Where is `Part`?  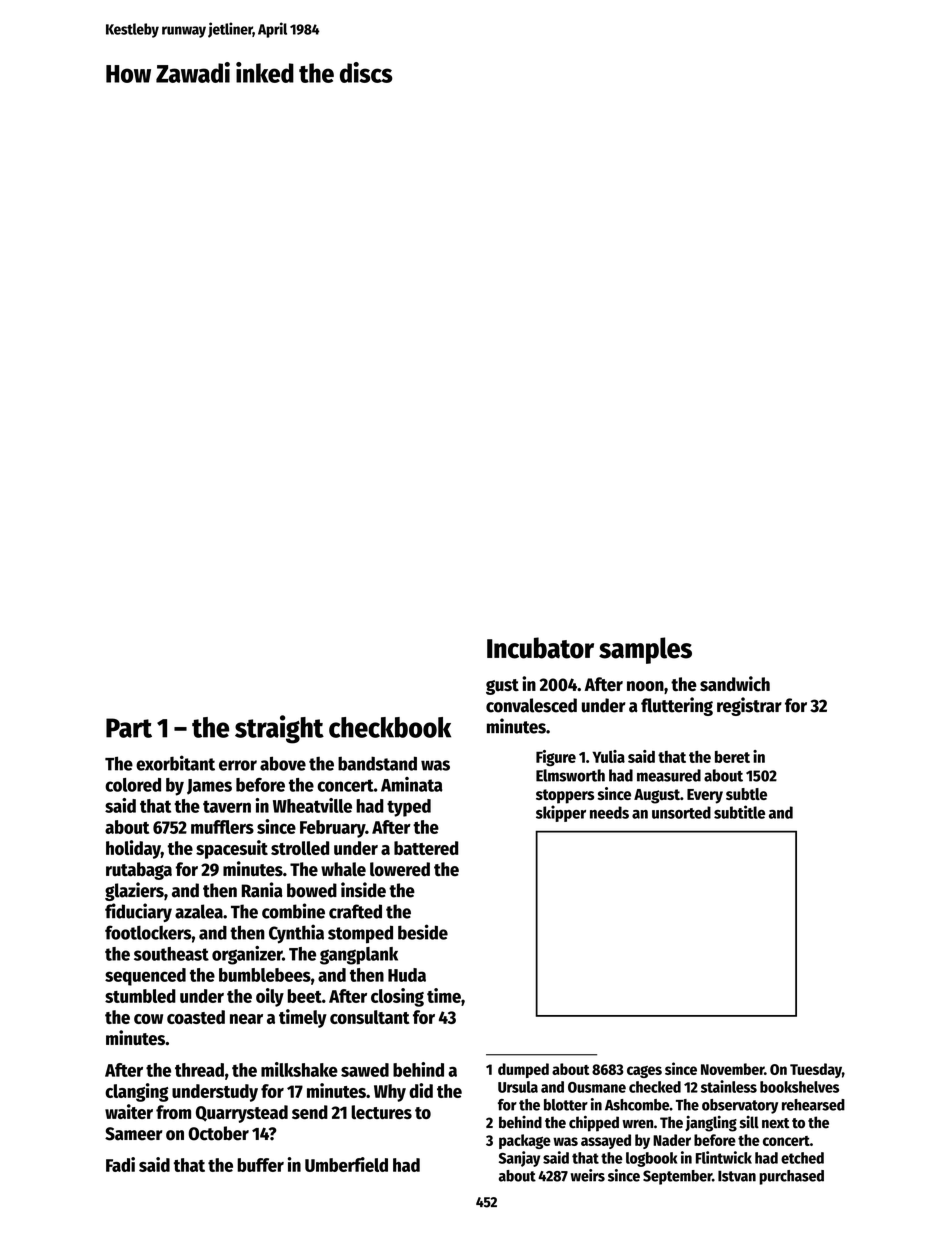 Part is located at coordinates (129, 728).
